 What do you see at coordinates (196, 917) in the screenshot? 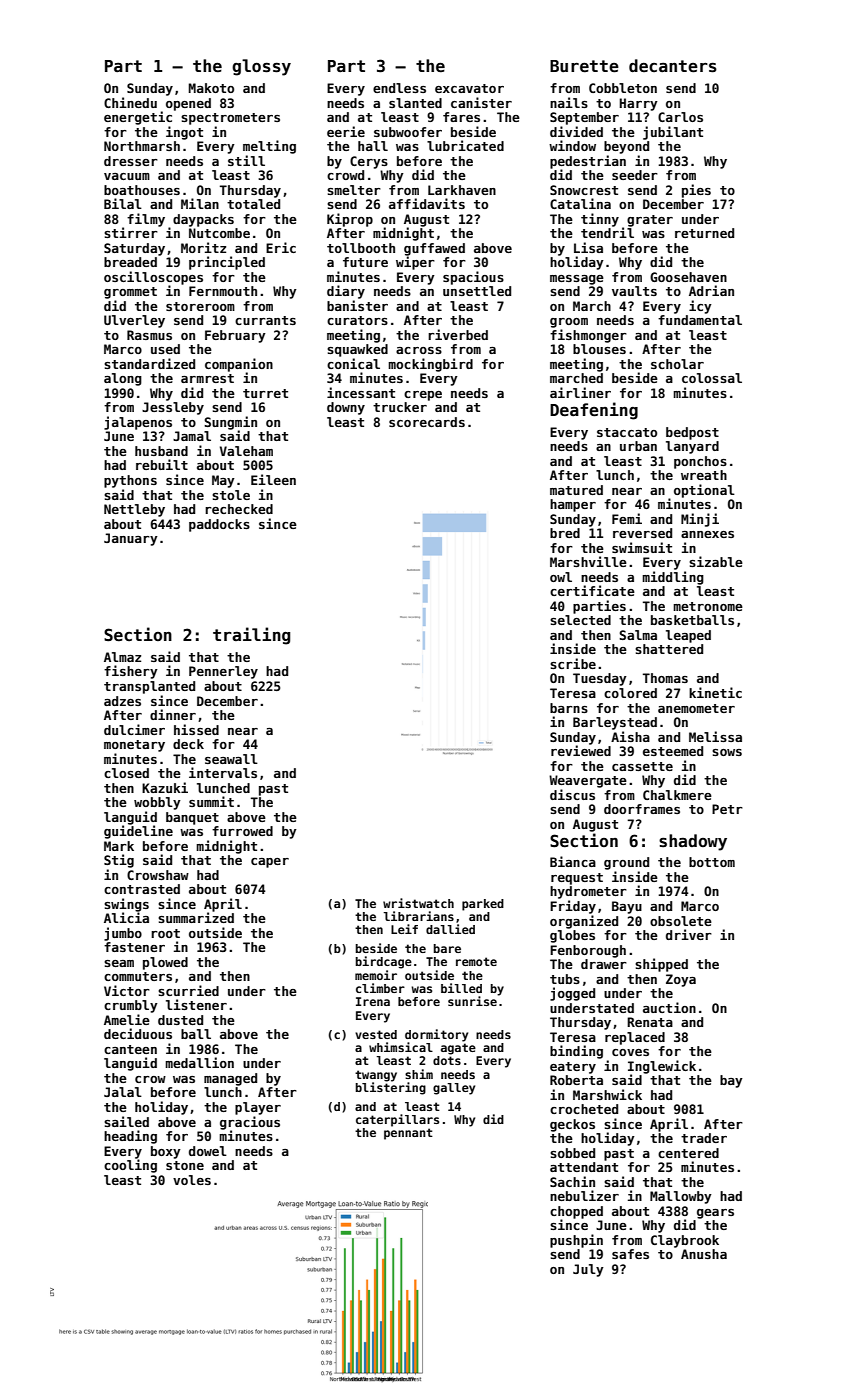
I see `summarized` at bounding box center [196, 917].
